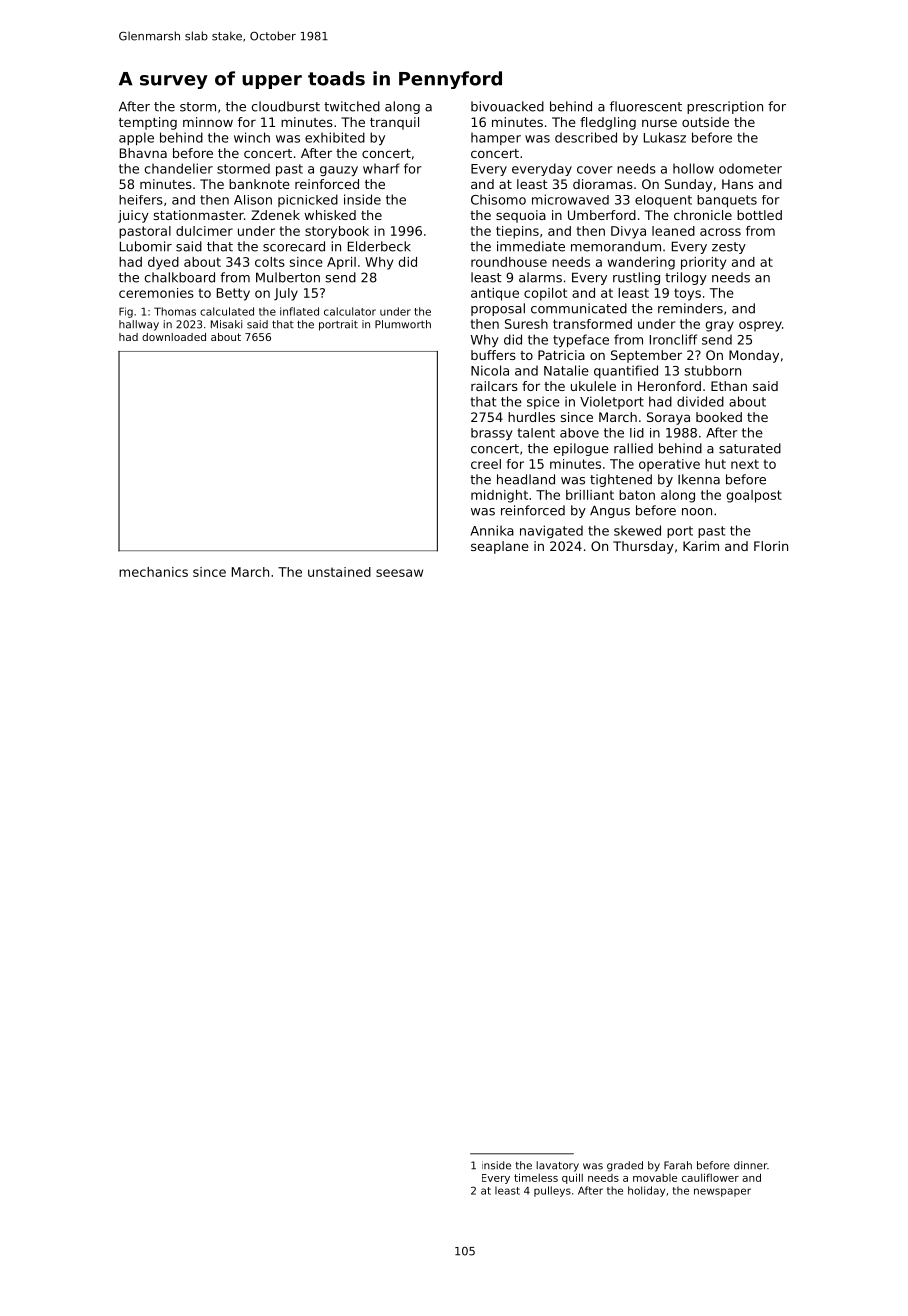 The height and width of the image is (1316, 908). Describe the element at coordinates (725, 107) in the image. I see `prescription` at that location.
